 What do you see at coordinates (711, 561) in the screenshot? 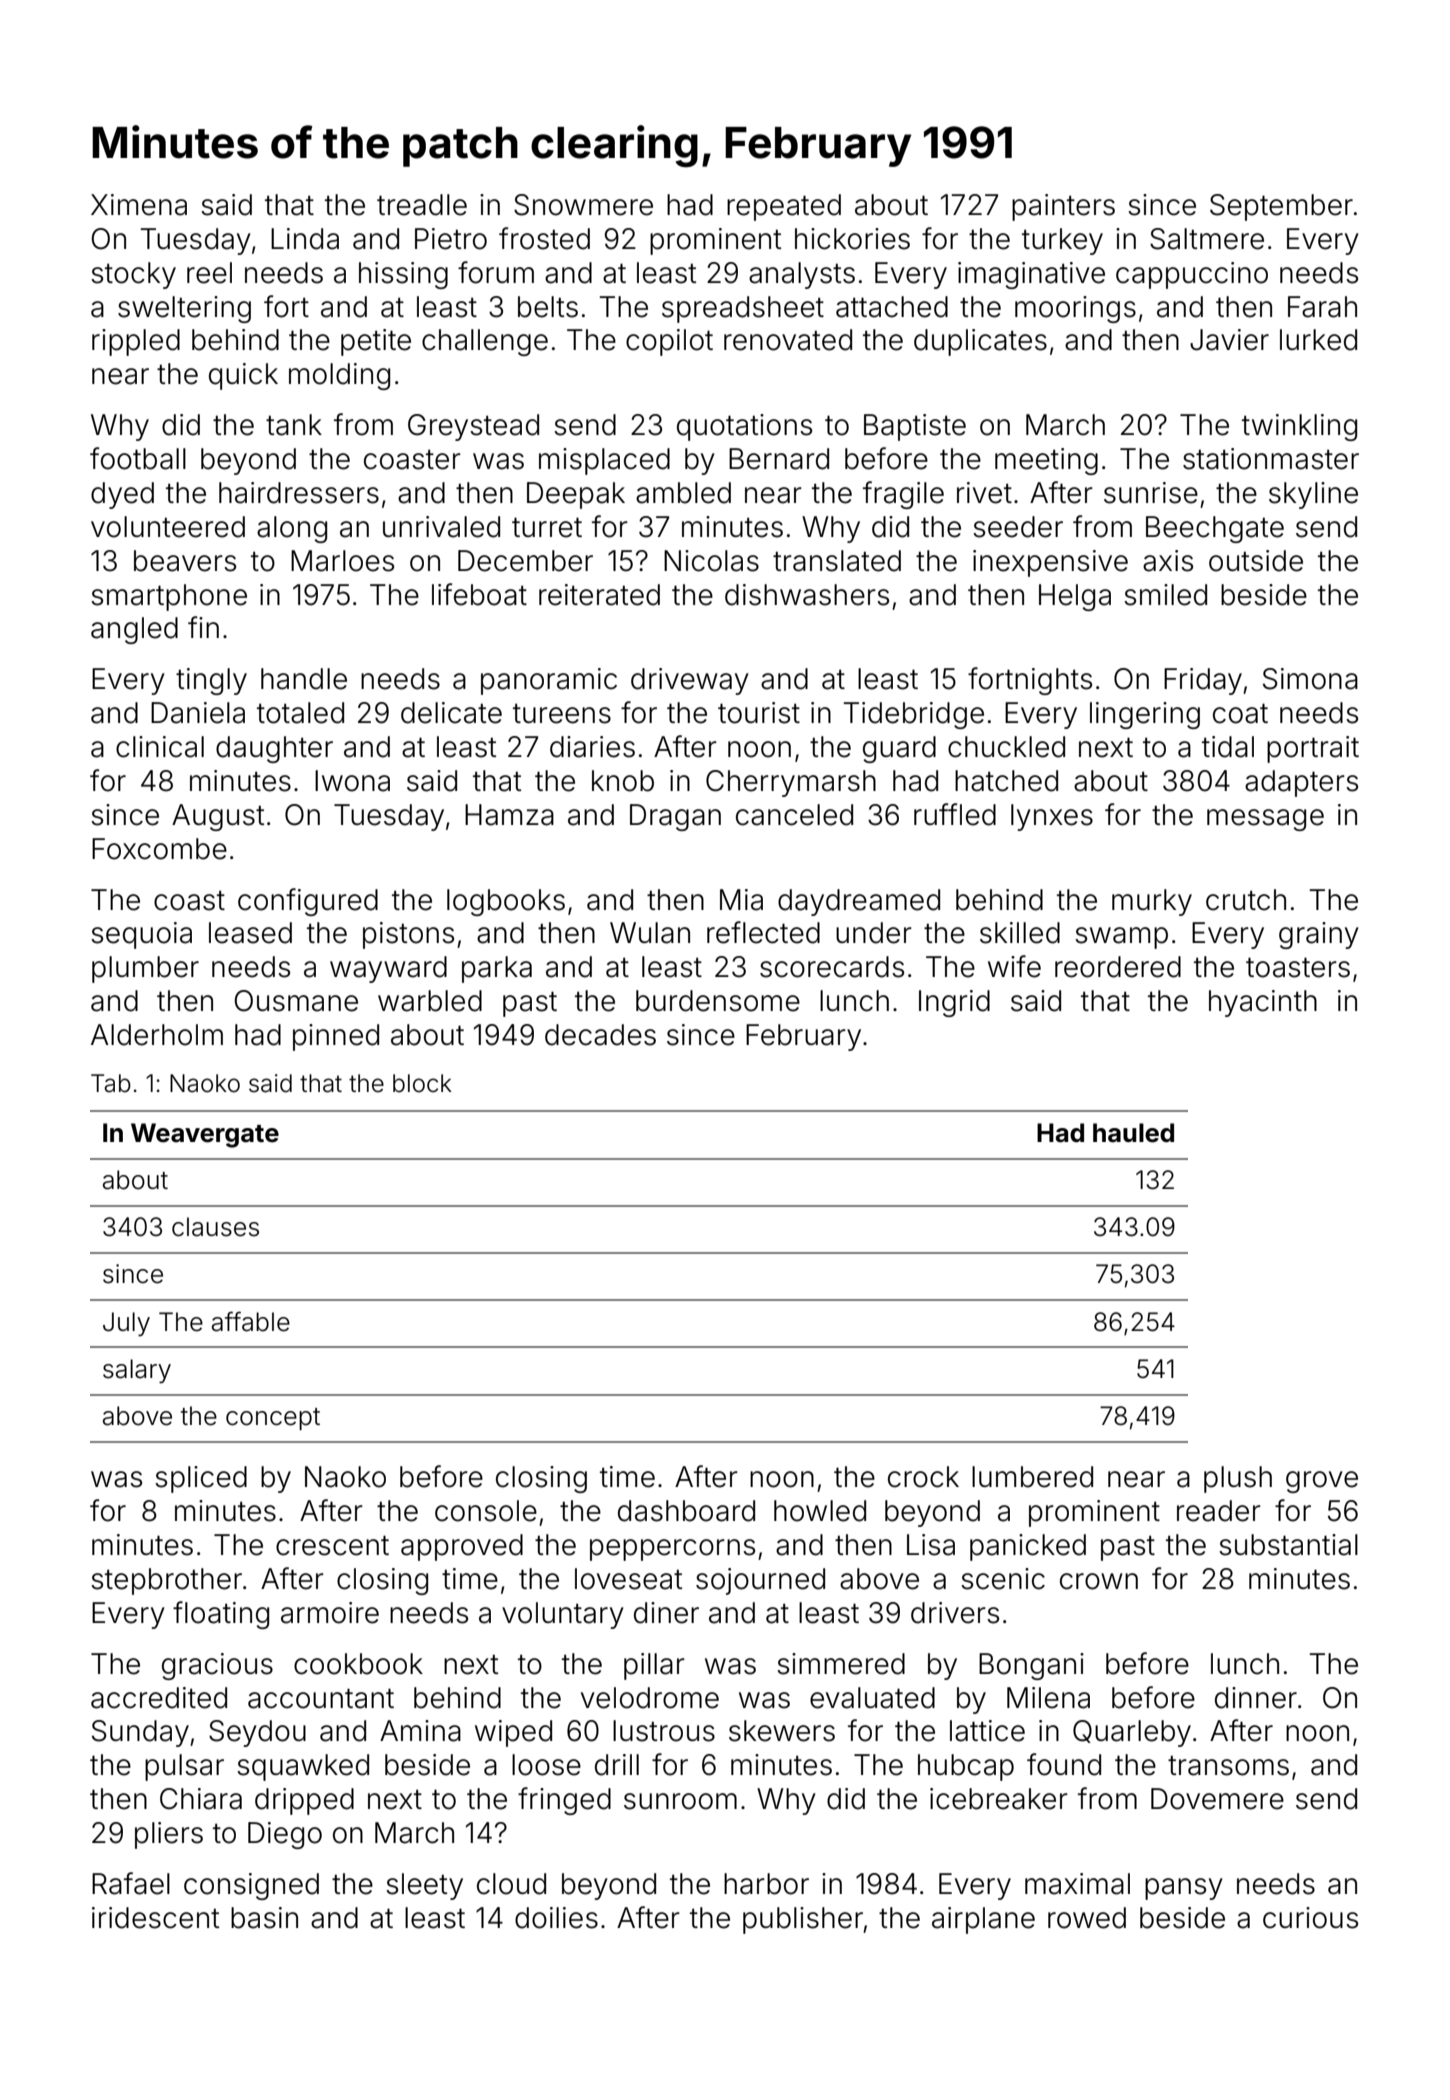
I see `Nicolas` at bounding box center [711, 561].
